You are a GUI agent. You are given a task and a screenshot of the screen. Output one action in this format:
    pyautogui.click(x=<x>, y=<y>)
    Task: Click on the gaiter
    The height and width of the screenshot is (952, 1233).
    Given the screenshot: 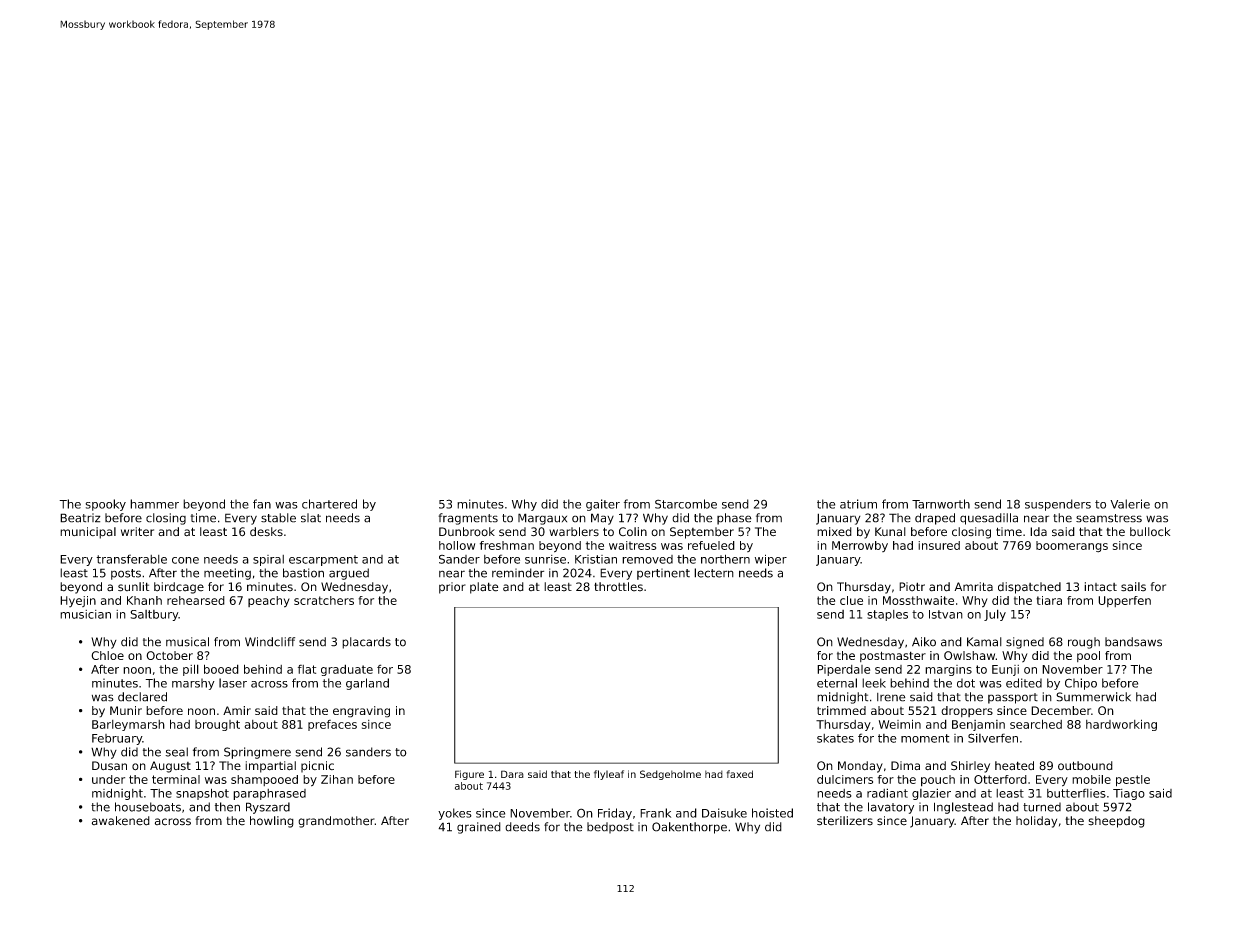 What is the action you would take?
    pyautogui.click(x=603, y=505)
